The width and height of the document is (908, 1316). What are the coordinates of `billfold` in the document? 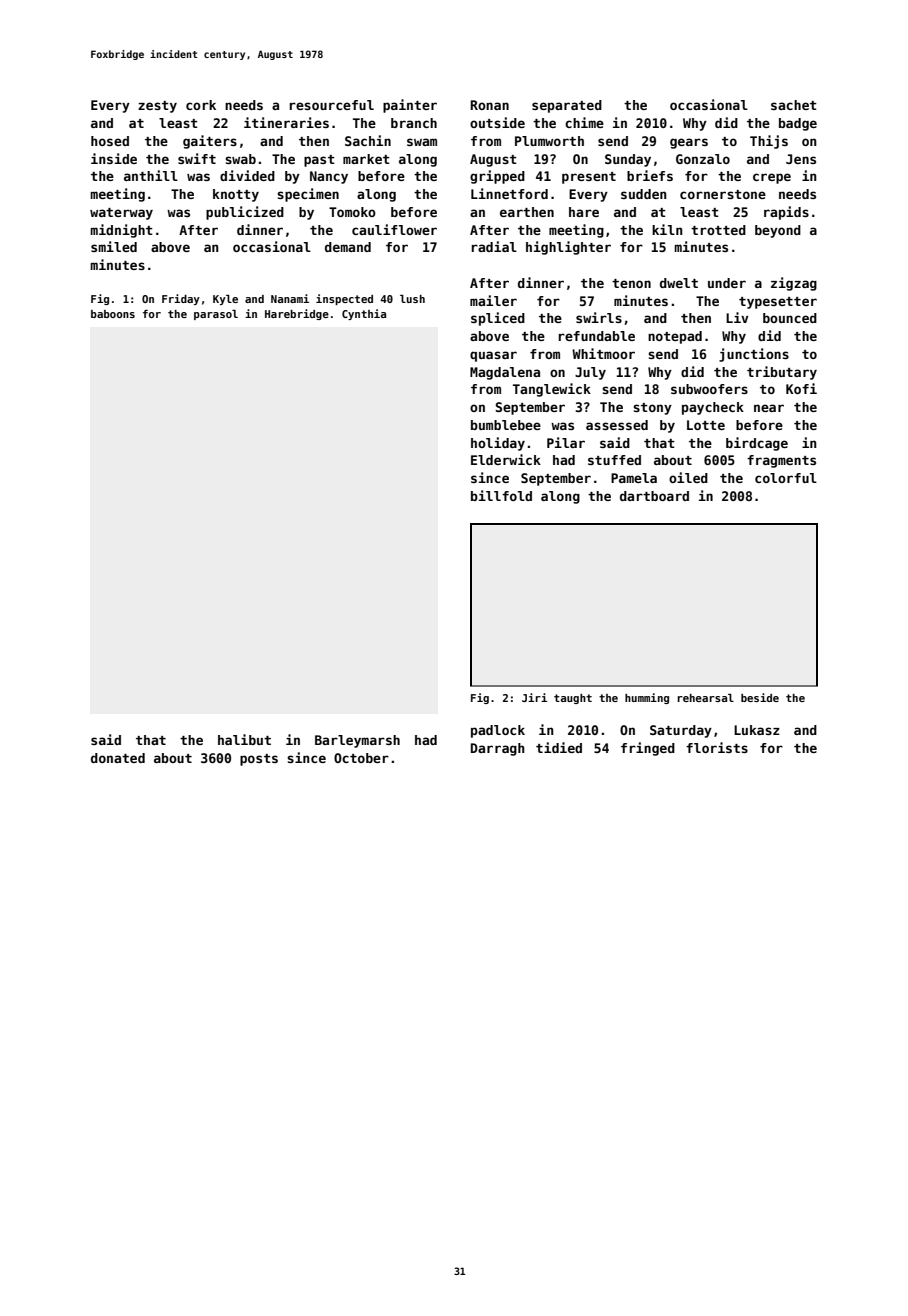 It's located at (501, 495).
